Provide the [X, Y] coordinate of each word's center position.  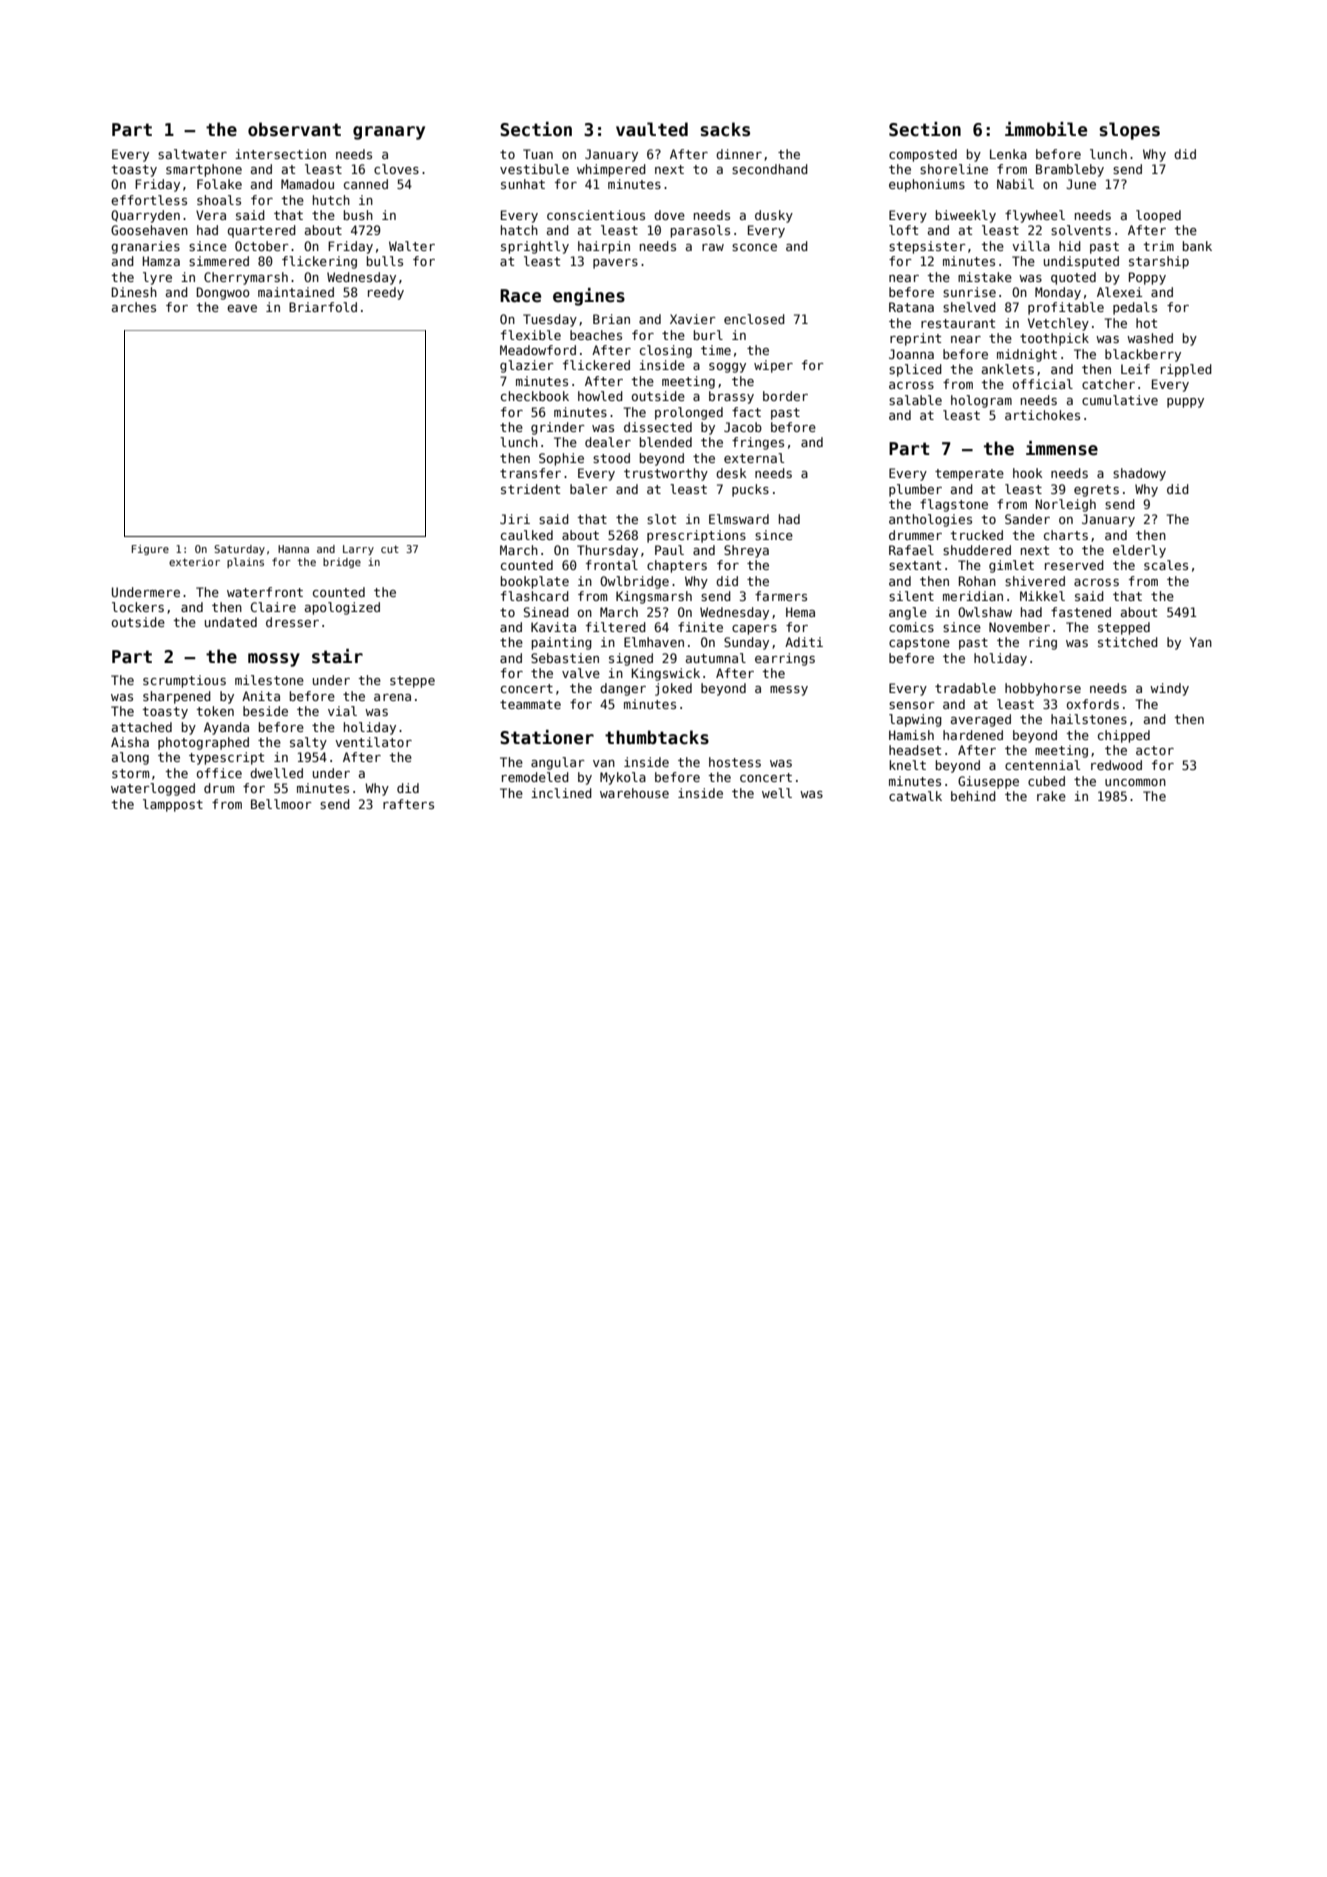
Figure [150, 550]
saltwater [192, 154]
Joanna [911, 354]
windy [1169, 689]
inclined [561, 793]
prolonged [689, 413]
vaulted [652, 129]
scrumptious [184, 681]
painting [562, 643]
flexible [531, 335]
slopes [1129, 131]
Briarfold [323, 307]
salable [915, 400]
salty [308, 743]
